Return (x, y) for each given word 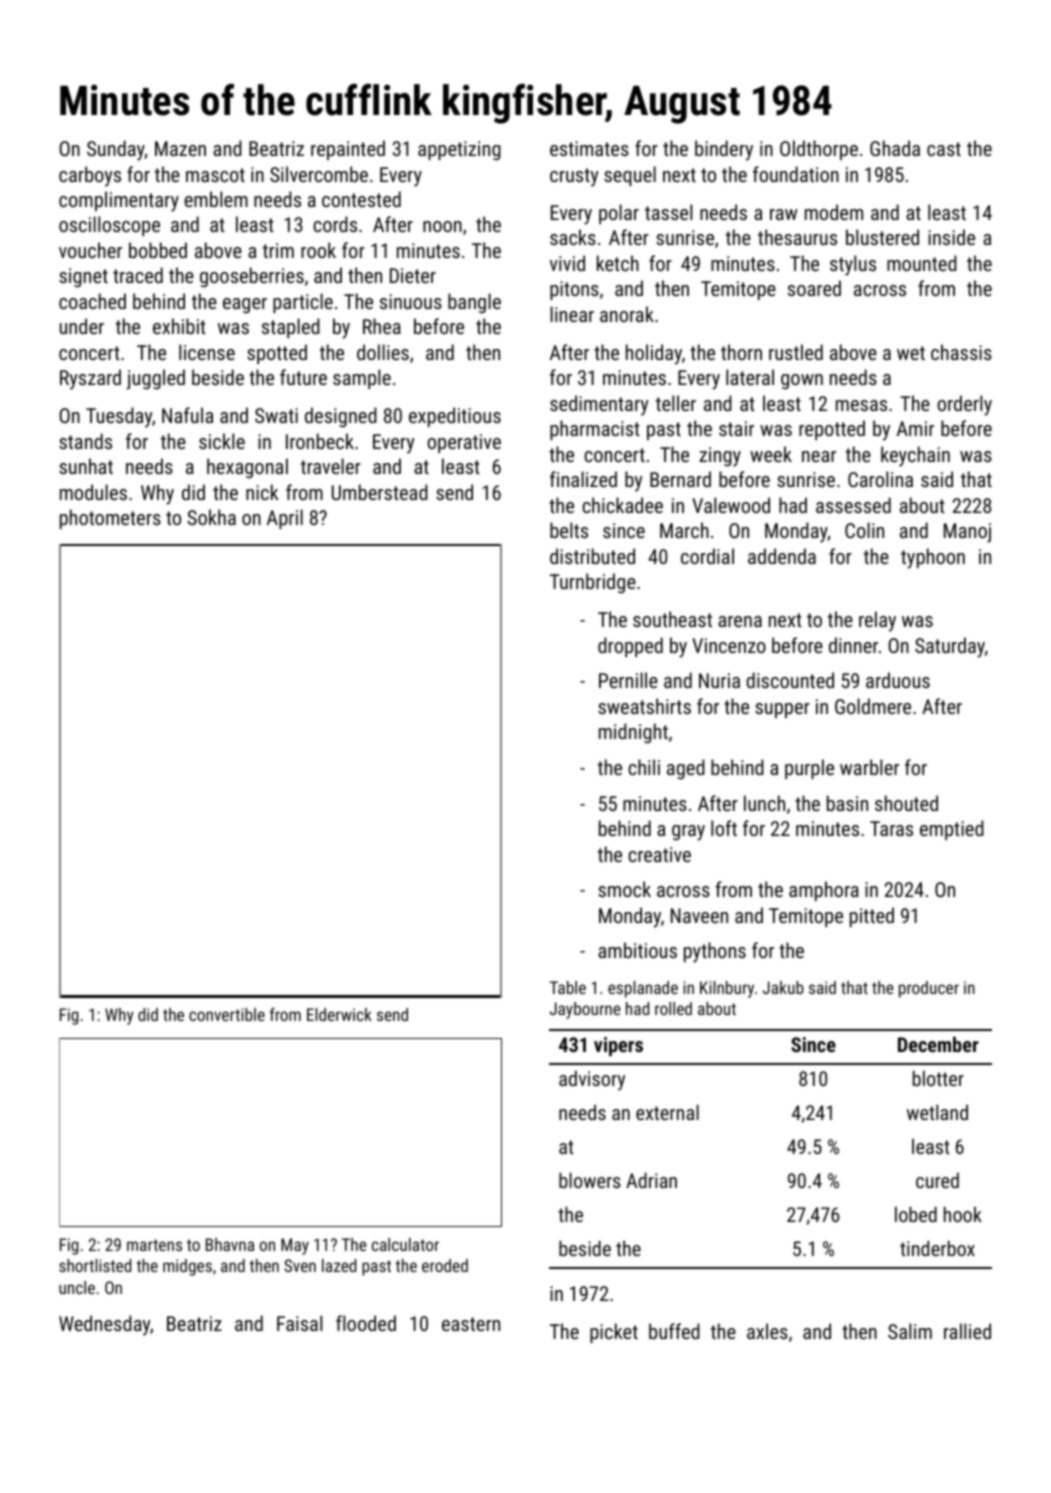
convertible (227, 1014)
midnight (633, 733)
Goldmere (873, 706)
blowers (590, 1180)
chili (644, 767)
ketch (618, 263)
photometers (110, 519)
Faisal (299, 1323)
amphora (824, 891)
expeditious (455, 417)
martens (154, 1245)
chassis (961, 352)
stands (85, 441)
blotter (938, 1078)
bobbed (158, 250)
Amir (915, 428)
